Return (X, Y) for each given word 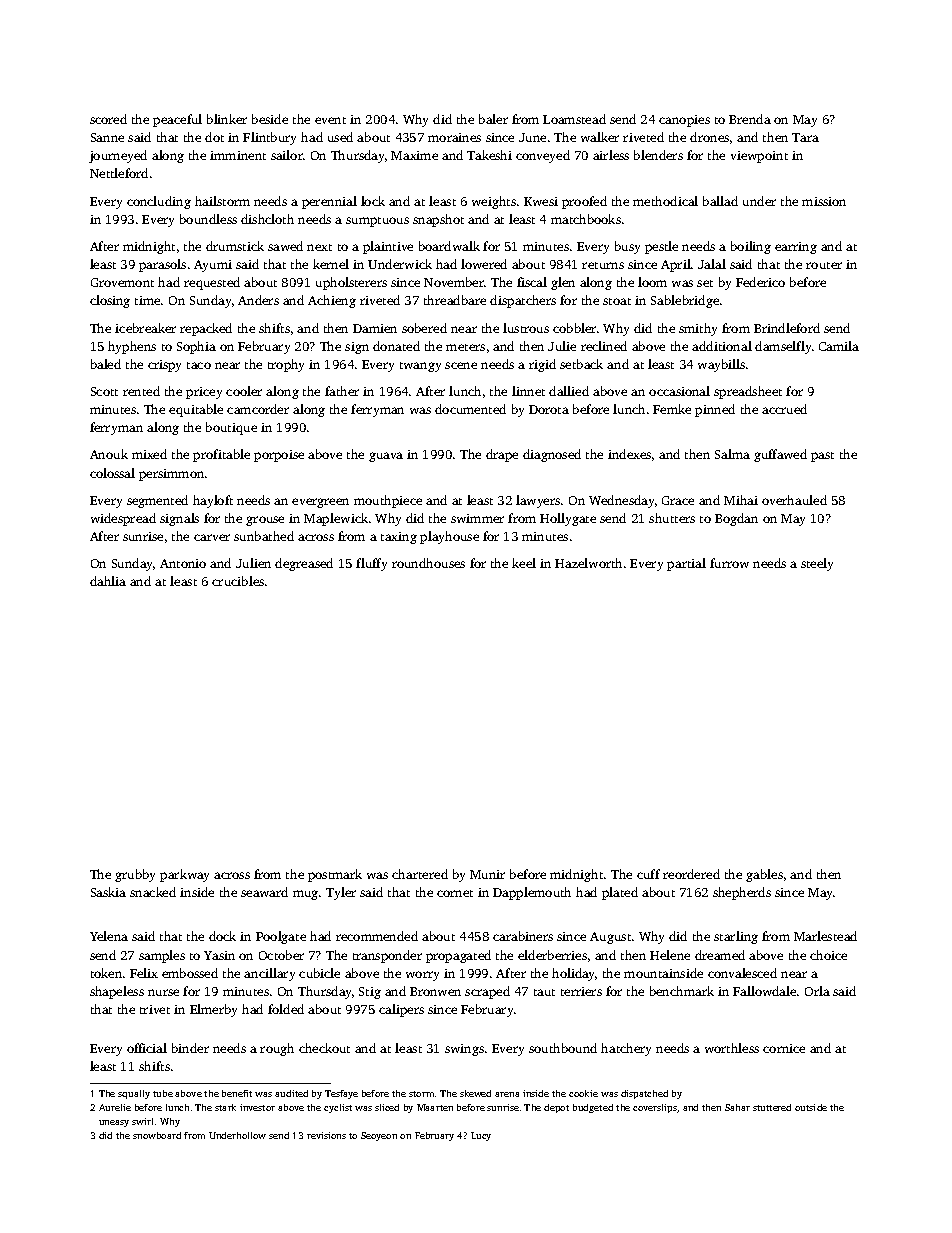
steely (817, 564)
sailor (287, 155)
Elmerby (213, 1010)
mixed (149, 454)
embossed (190, 973)
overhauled (794, 500)
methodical (665, 201)
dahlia (108, 581)
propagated (458, 956)
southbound (563, 1048)
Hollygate (568, 519)
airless (611, 155)
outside (811, 1107)
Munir (487, 874)
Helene (670, 955)
